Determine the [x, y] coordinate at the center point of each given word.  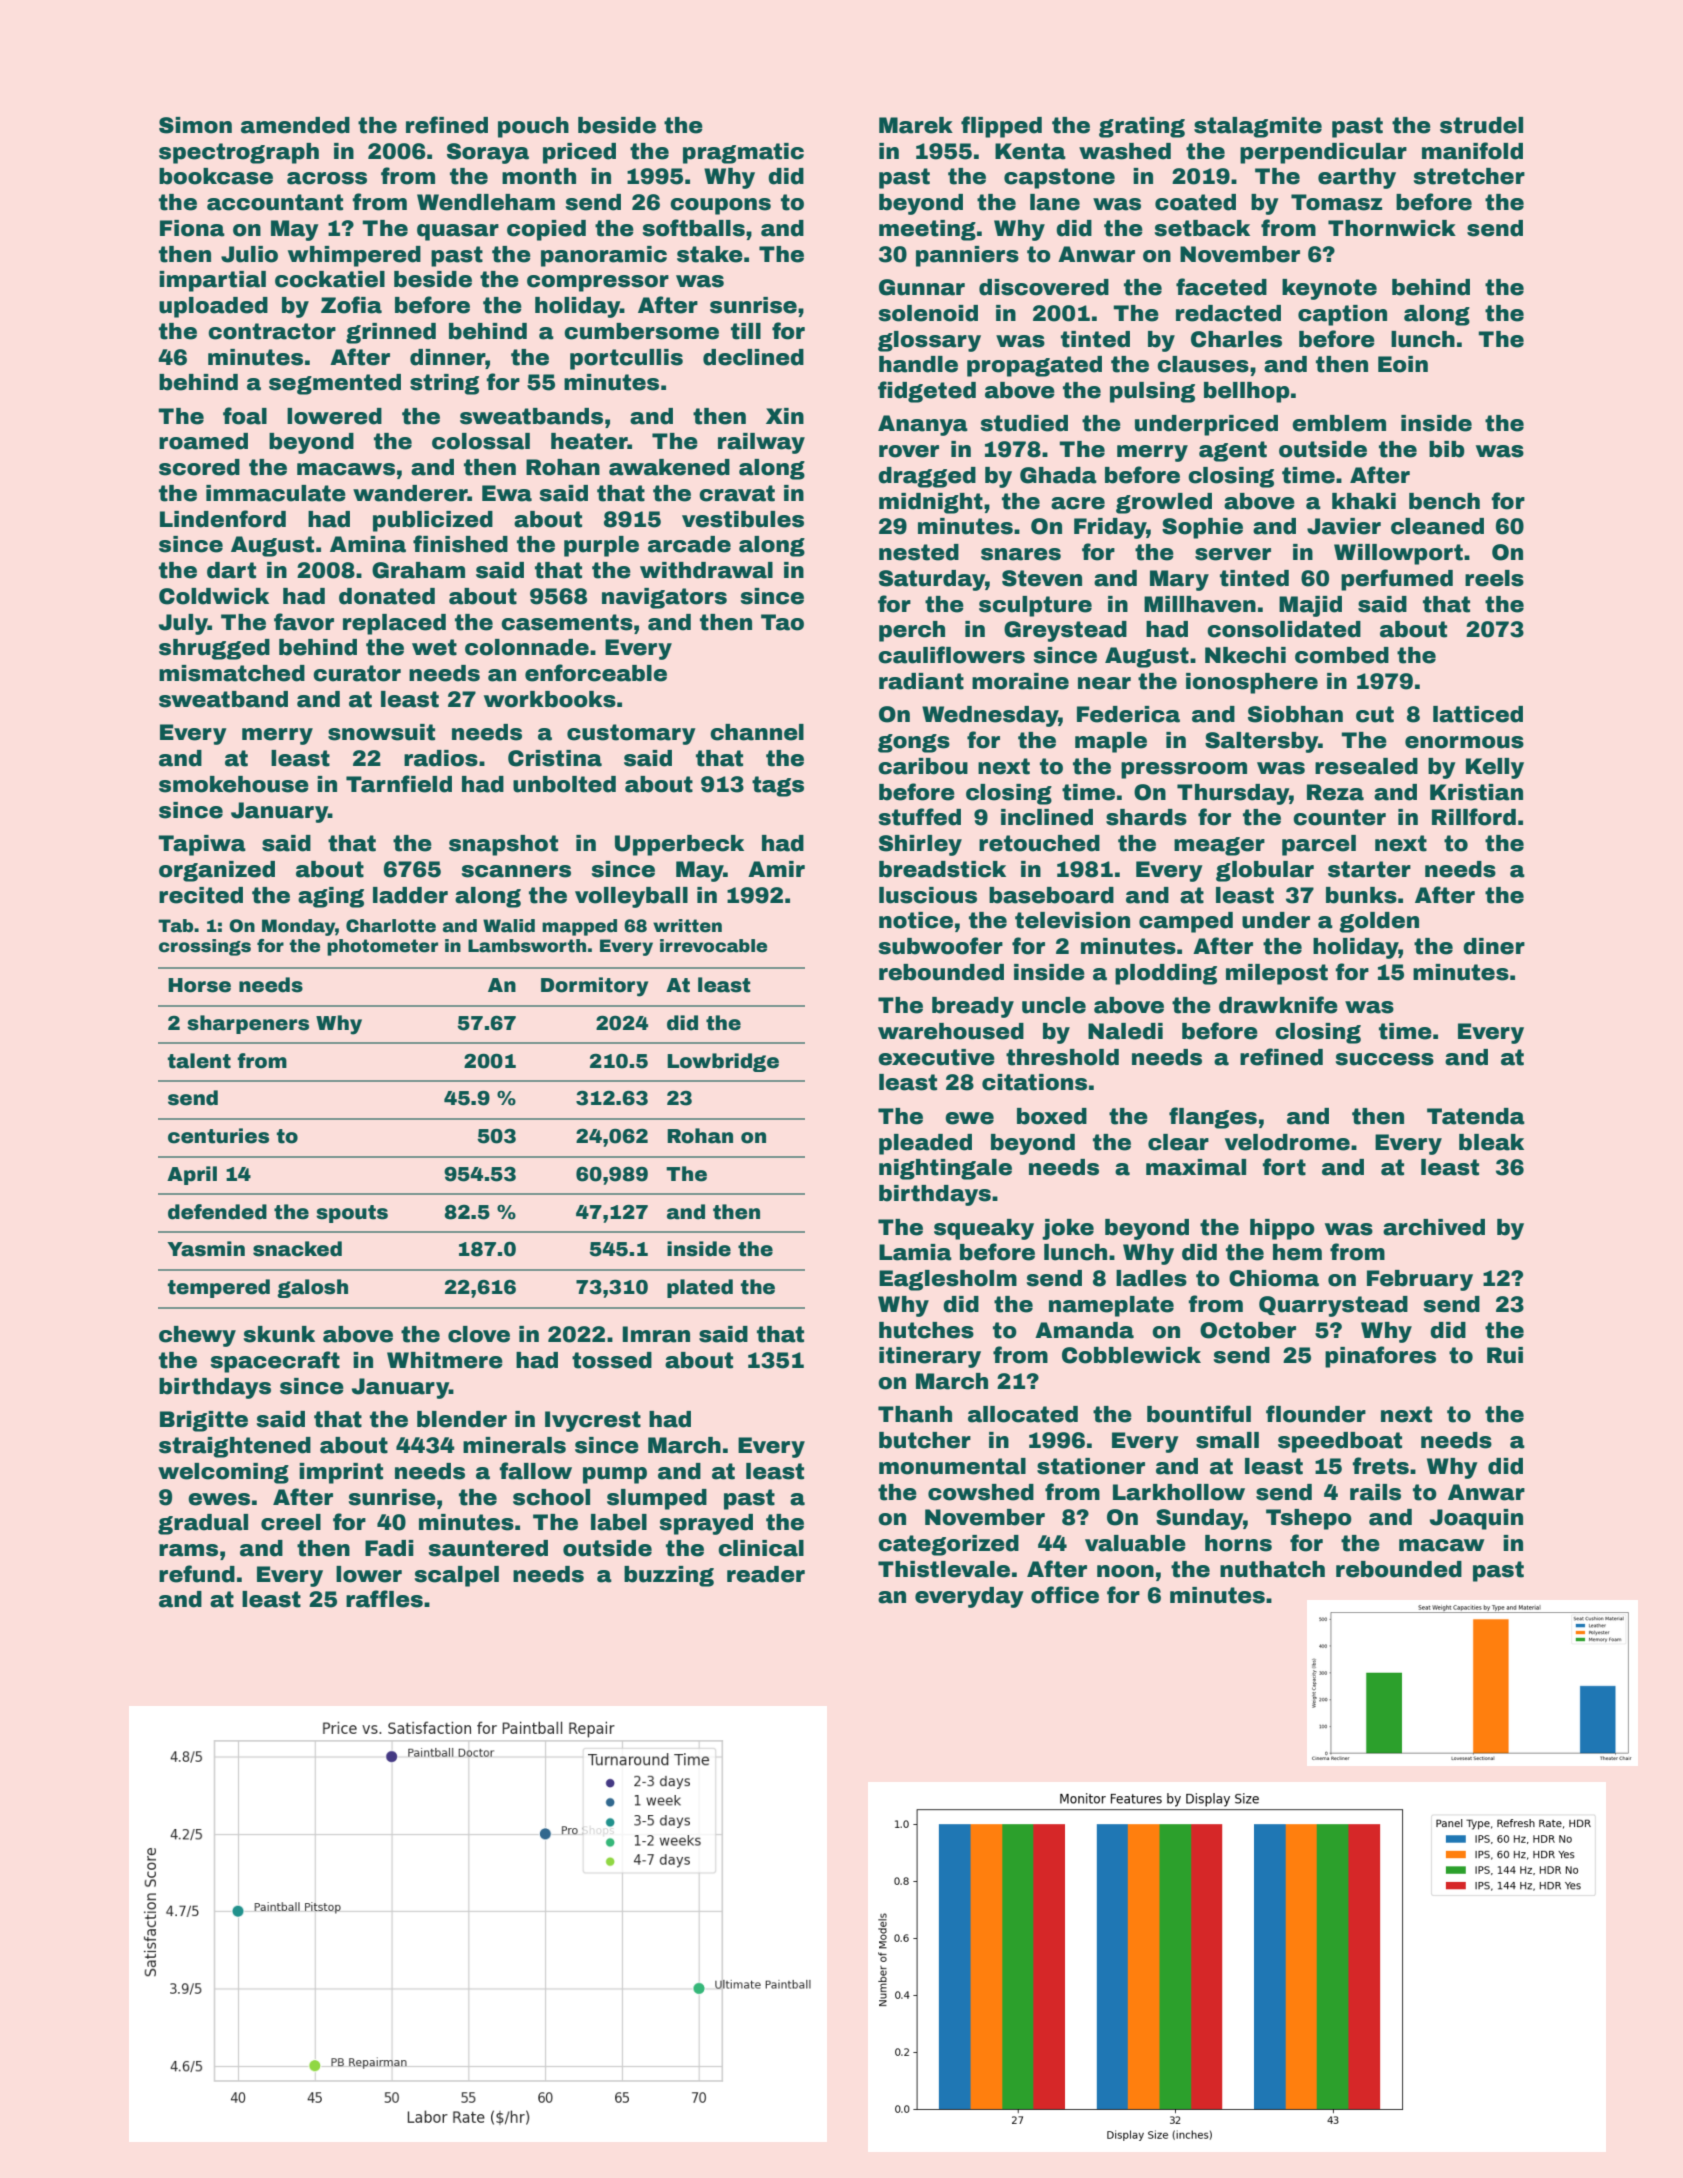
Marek [916, 125]
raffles [384, 1599]
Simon [195, 125]
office [1065, 1595]
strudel [1481, 125]
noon [1125, 1571]
